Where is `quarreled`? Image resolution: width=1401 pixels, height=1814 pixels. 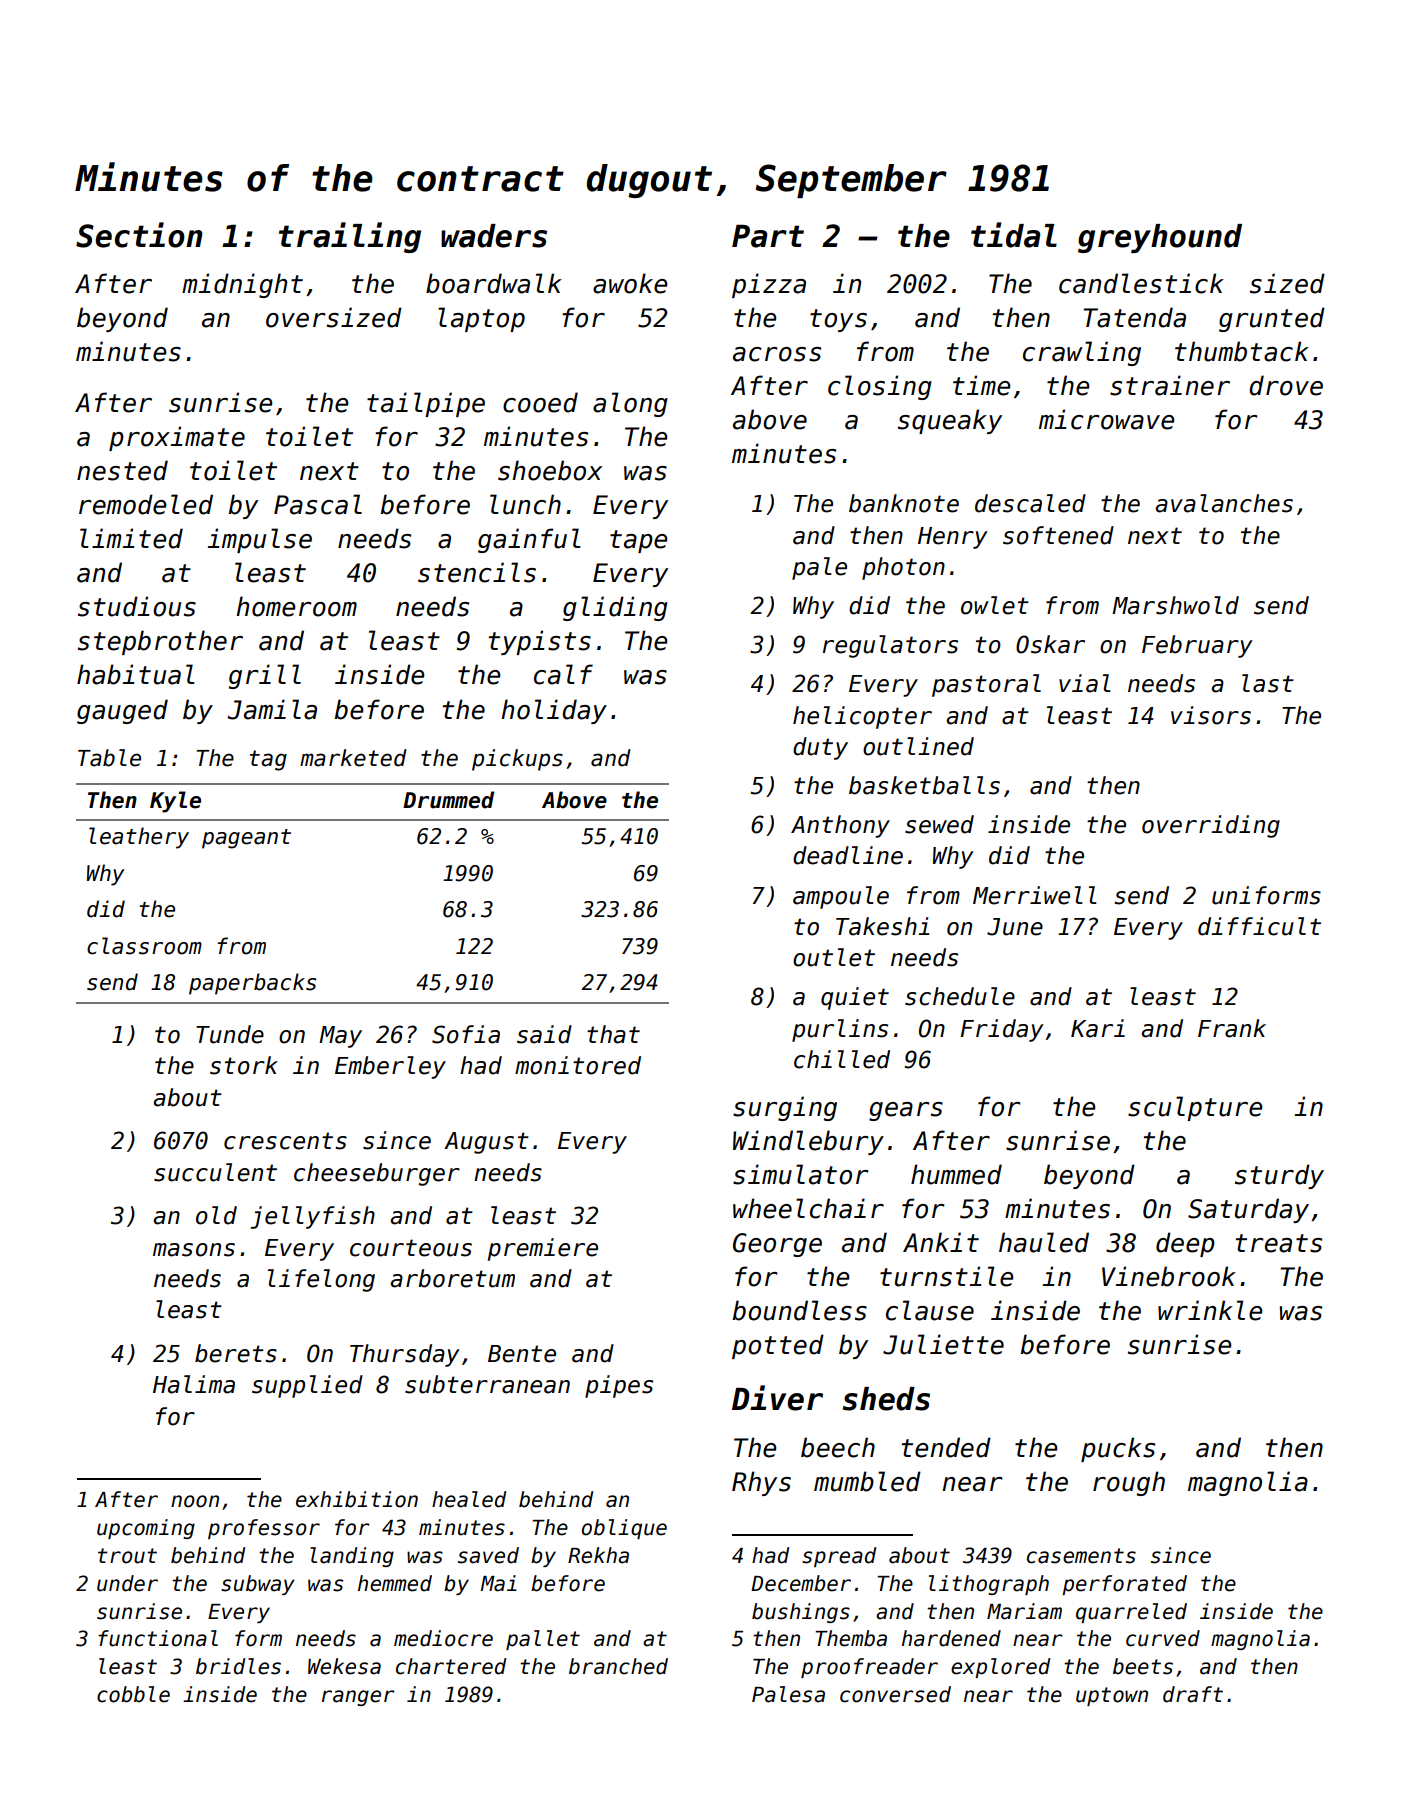 quarreled is located at coordinates (1131, 1613).
